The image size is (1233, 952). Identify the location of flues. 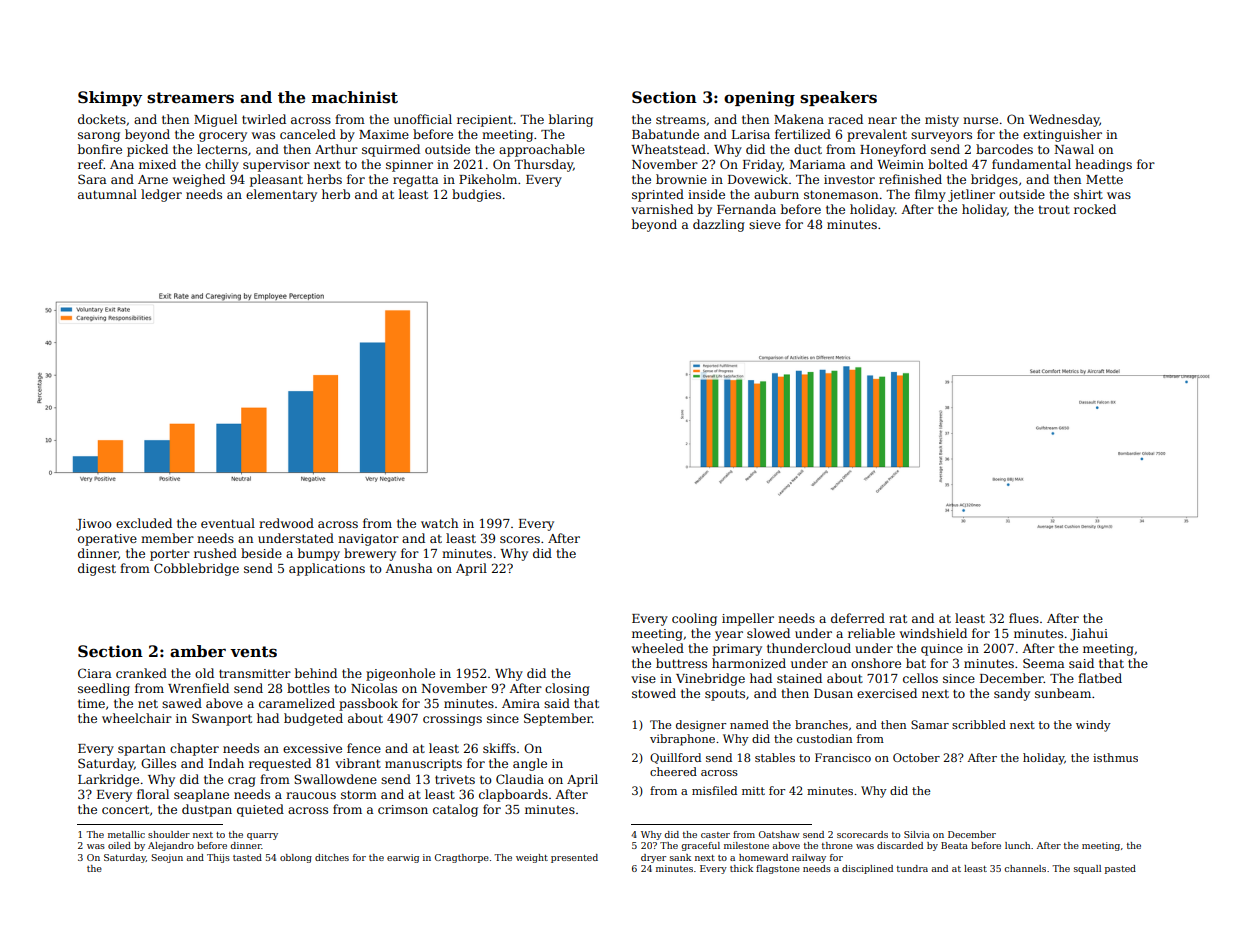
(1024, 618).
